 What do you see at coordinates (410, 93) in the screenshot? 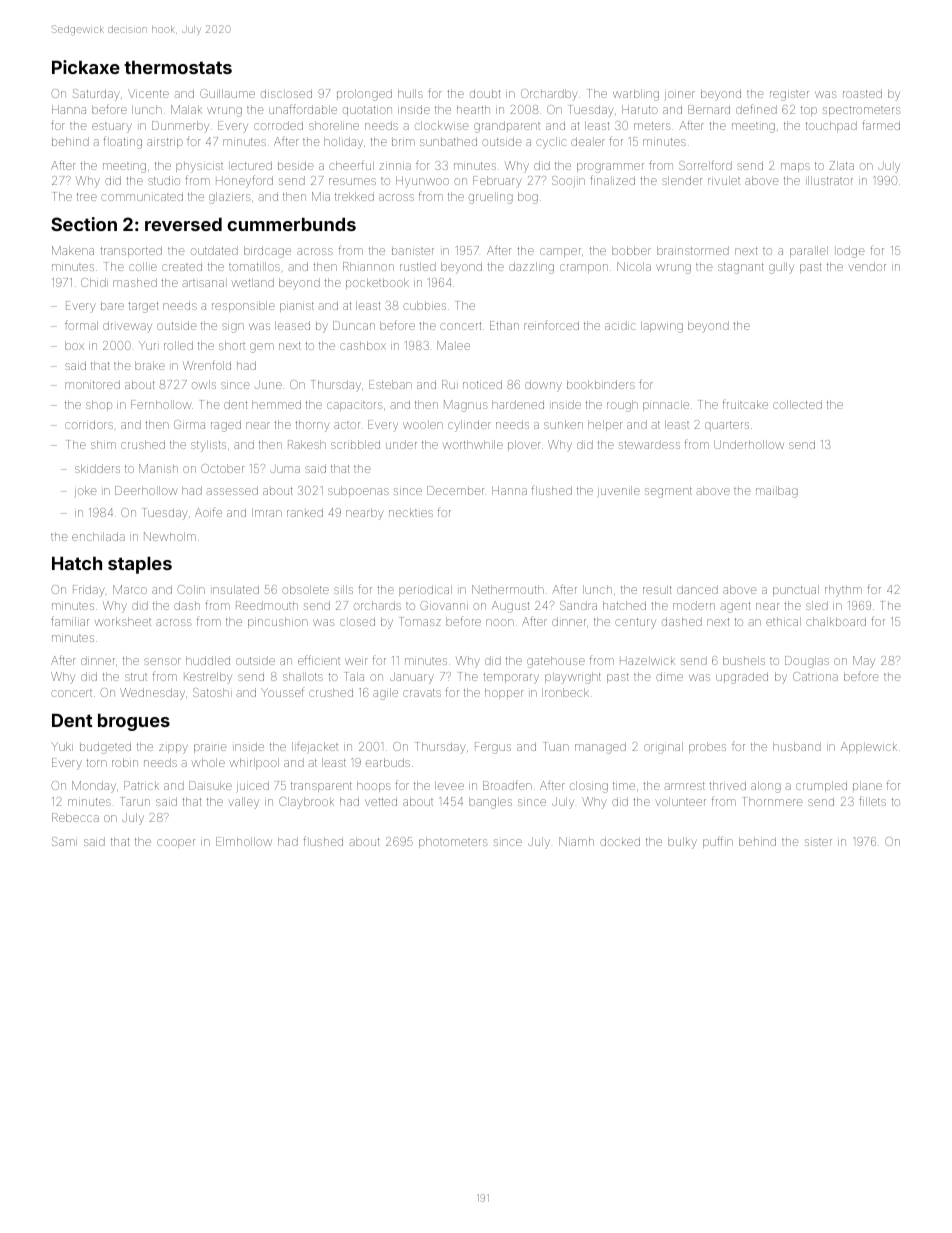
I see `hulls` at bounding box center [410, 93].
